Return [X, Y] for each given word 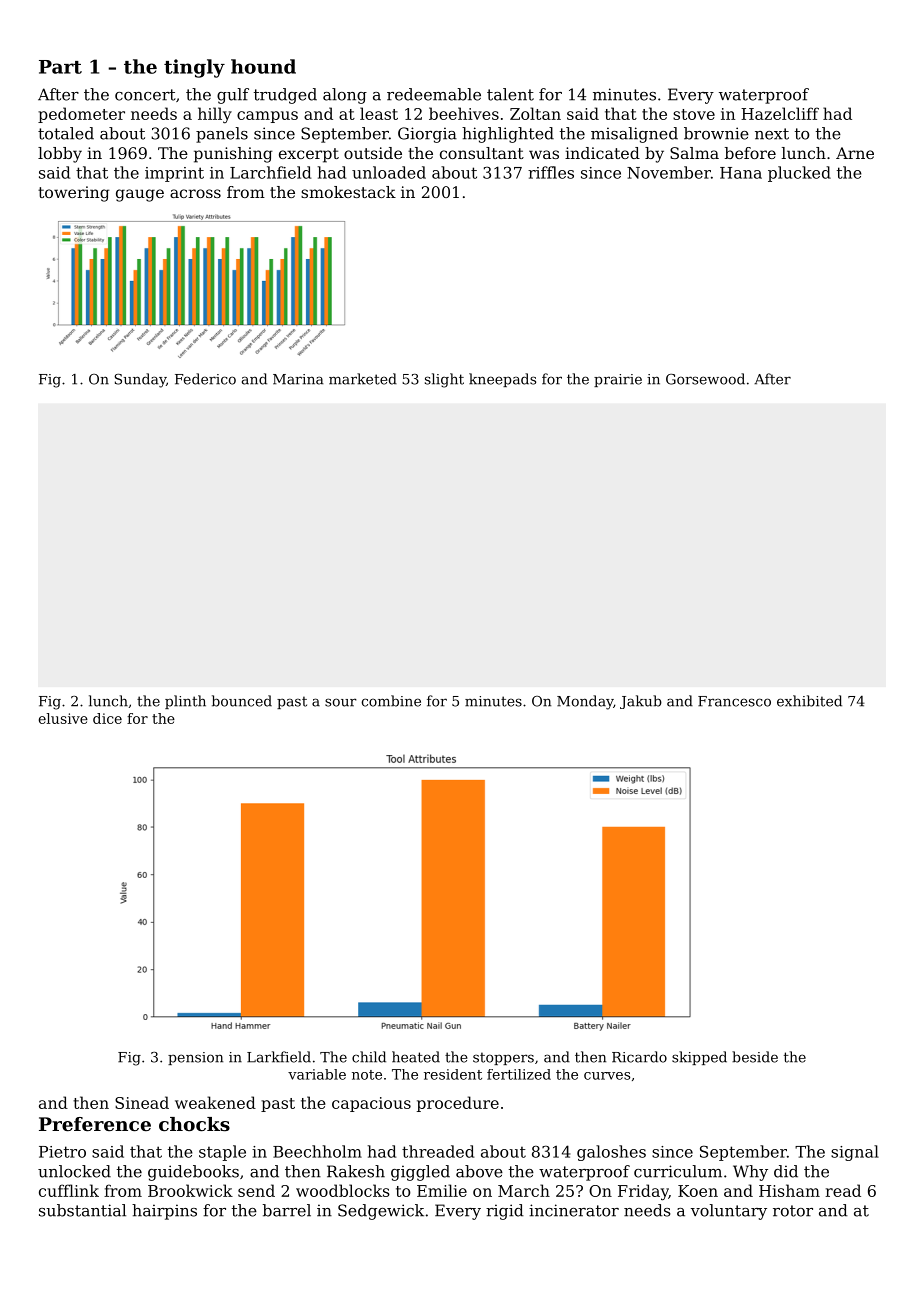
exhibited [809, 701]
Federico [205, 379]
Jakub [641, 702]
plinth [185, 702]
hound [263, 66]
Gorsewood [705, 379]
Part [60, 67]
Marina [298, 379]
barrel [287, 1210]
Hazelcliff [780, 113]
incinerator [574, 1210]
